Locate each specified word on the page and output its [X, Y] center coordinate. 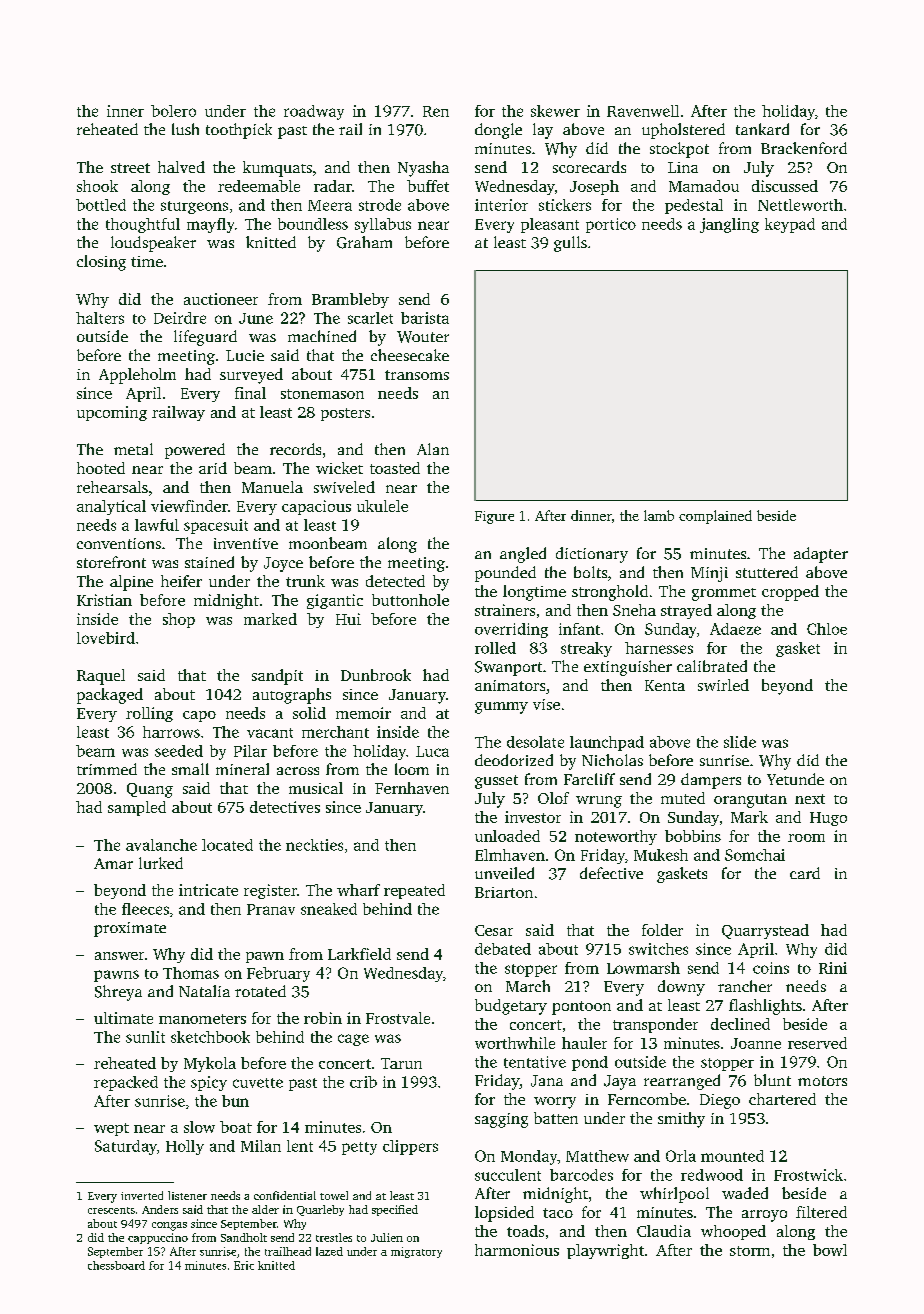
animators [510, 685]
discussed [785, 186]
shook [97, 186]
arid [213, 468]
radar [333, 186]
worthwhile [515, 1043]
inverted [142, 1195]
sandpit [277, 677]
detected [395, 581]
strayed [686, 611]
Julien [387, 1237]
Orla [681, 1156]
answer [119, 956]
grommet [724, 594]
